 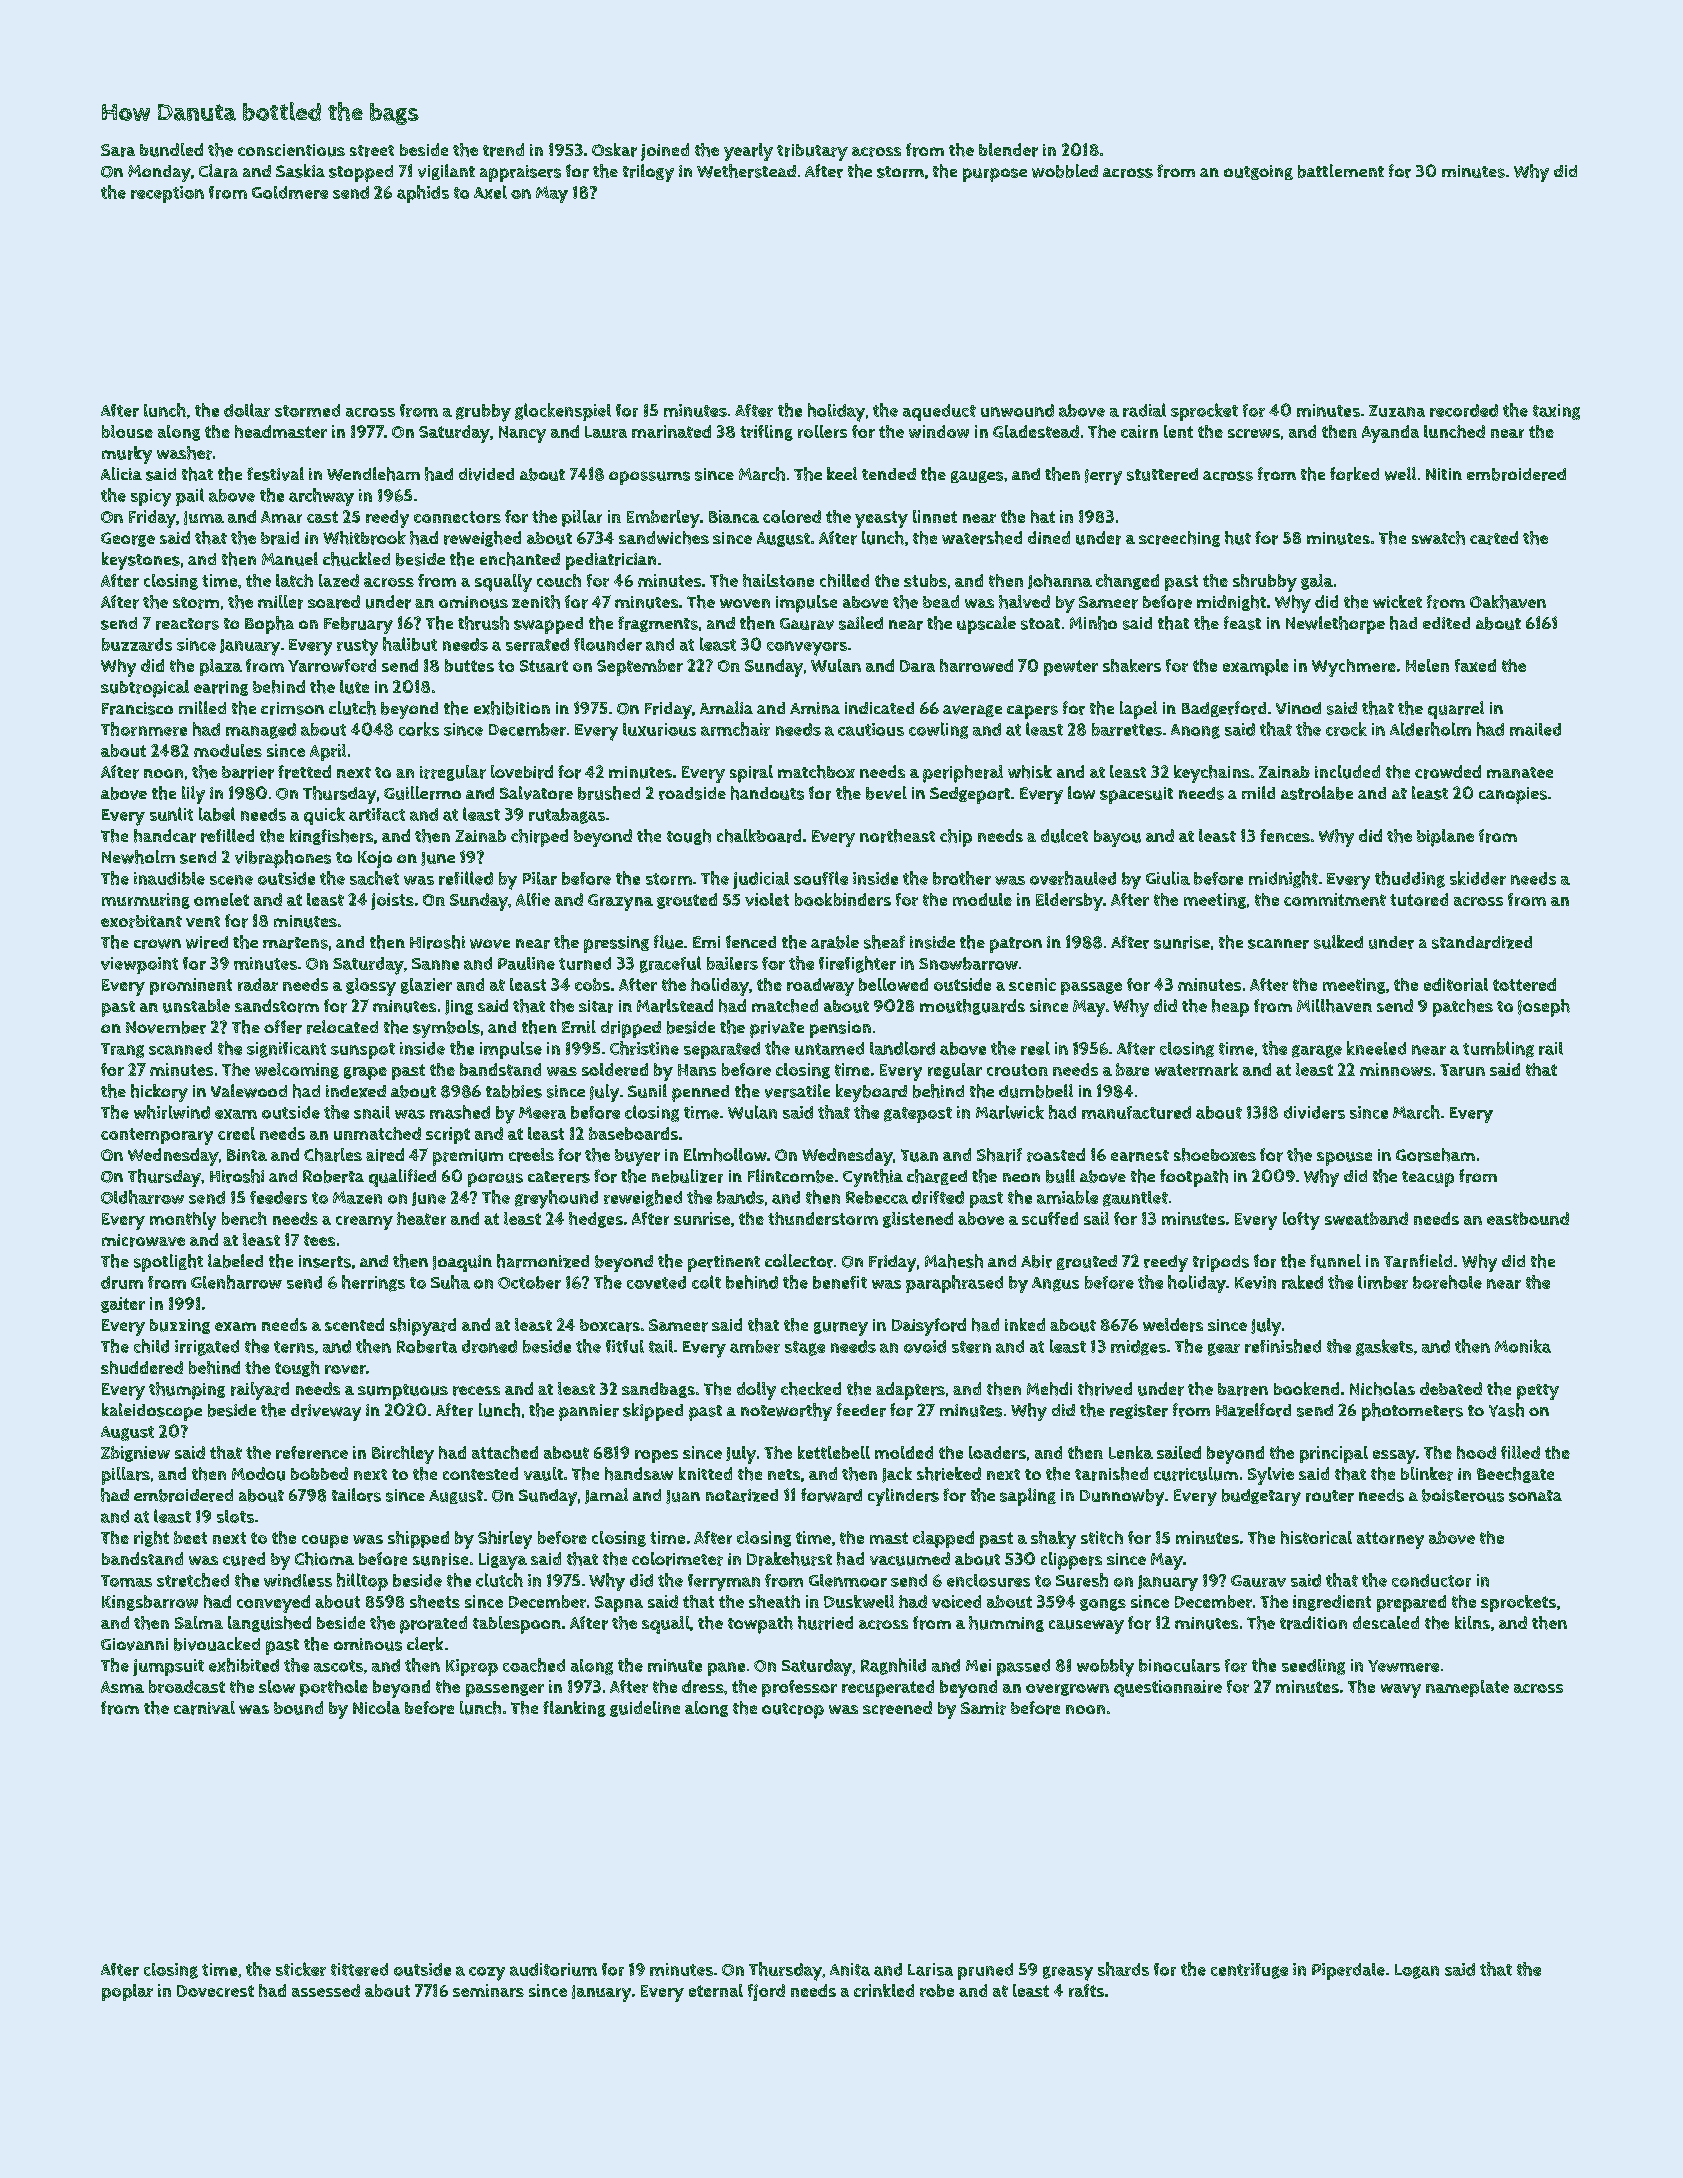 What do you see at coordinates (1278, 944) in the screenshot?
I see `scanner` at bounding box center [1278, 944].
